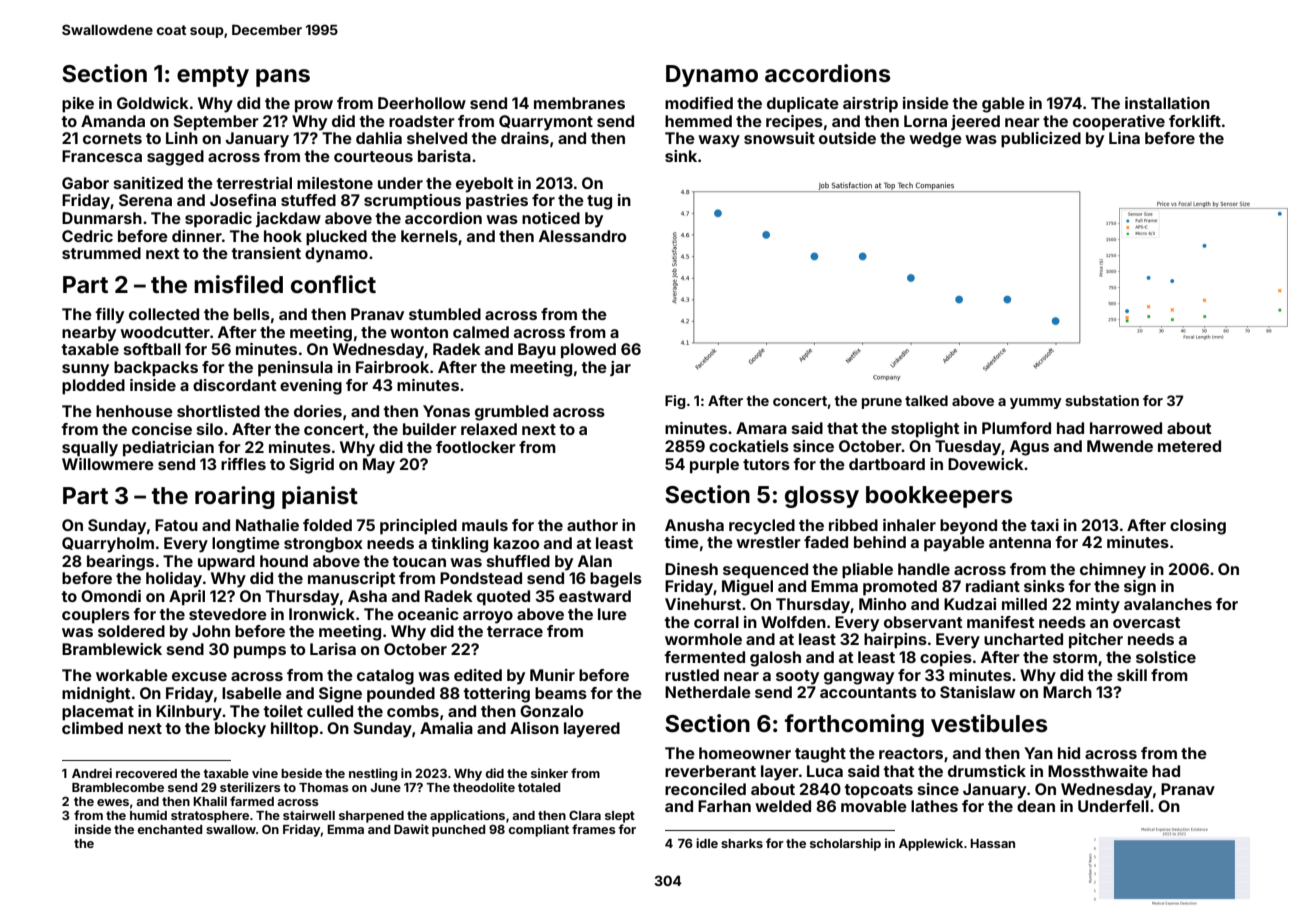 The width and height of the screenshot is (1308, 924). Describe the element at coordinates (113, 802) in the screenshot. I see `ewes` at that location.
